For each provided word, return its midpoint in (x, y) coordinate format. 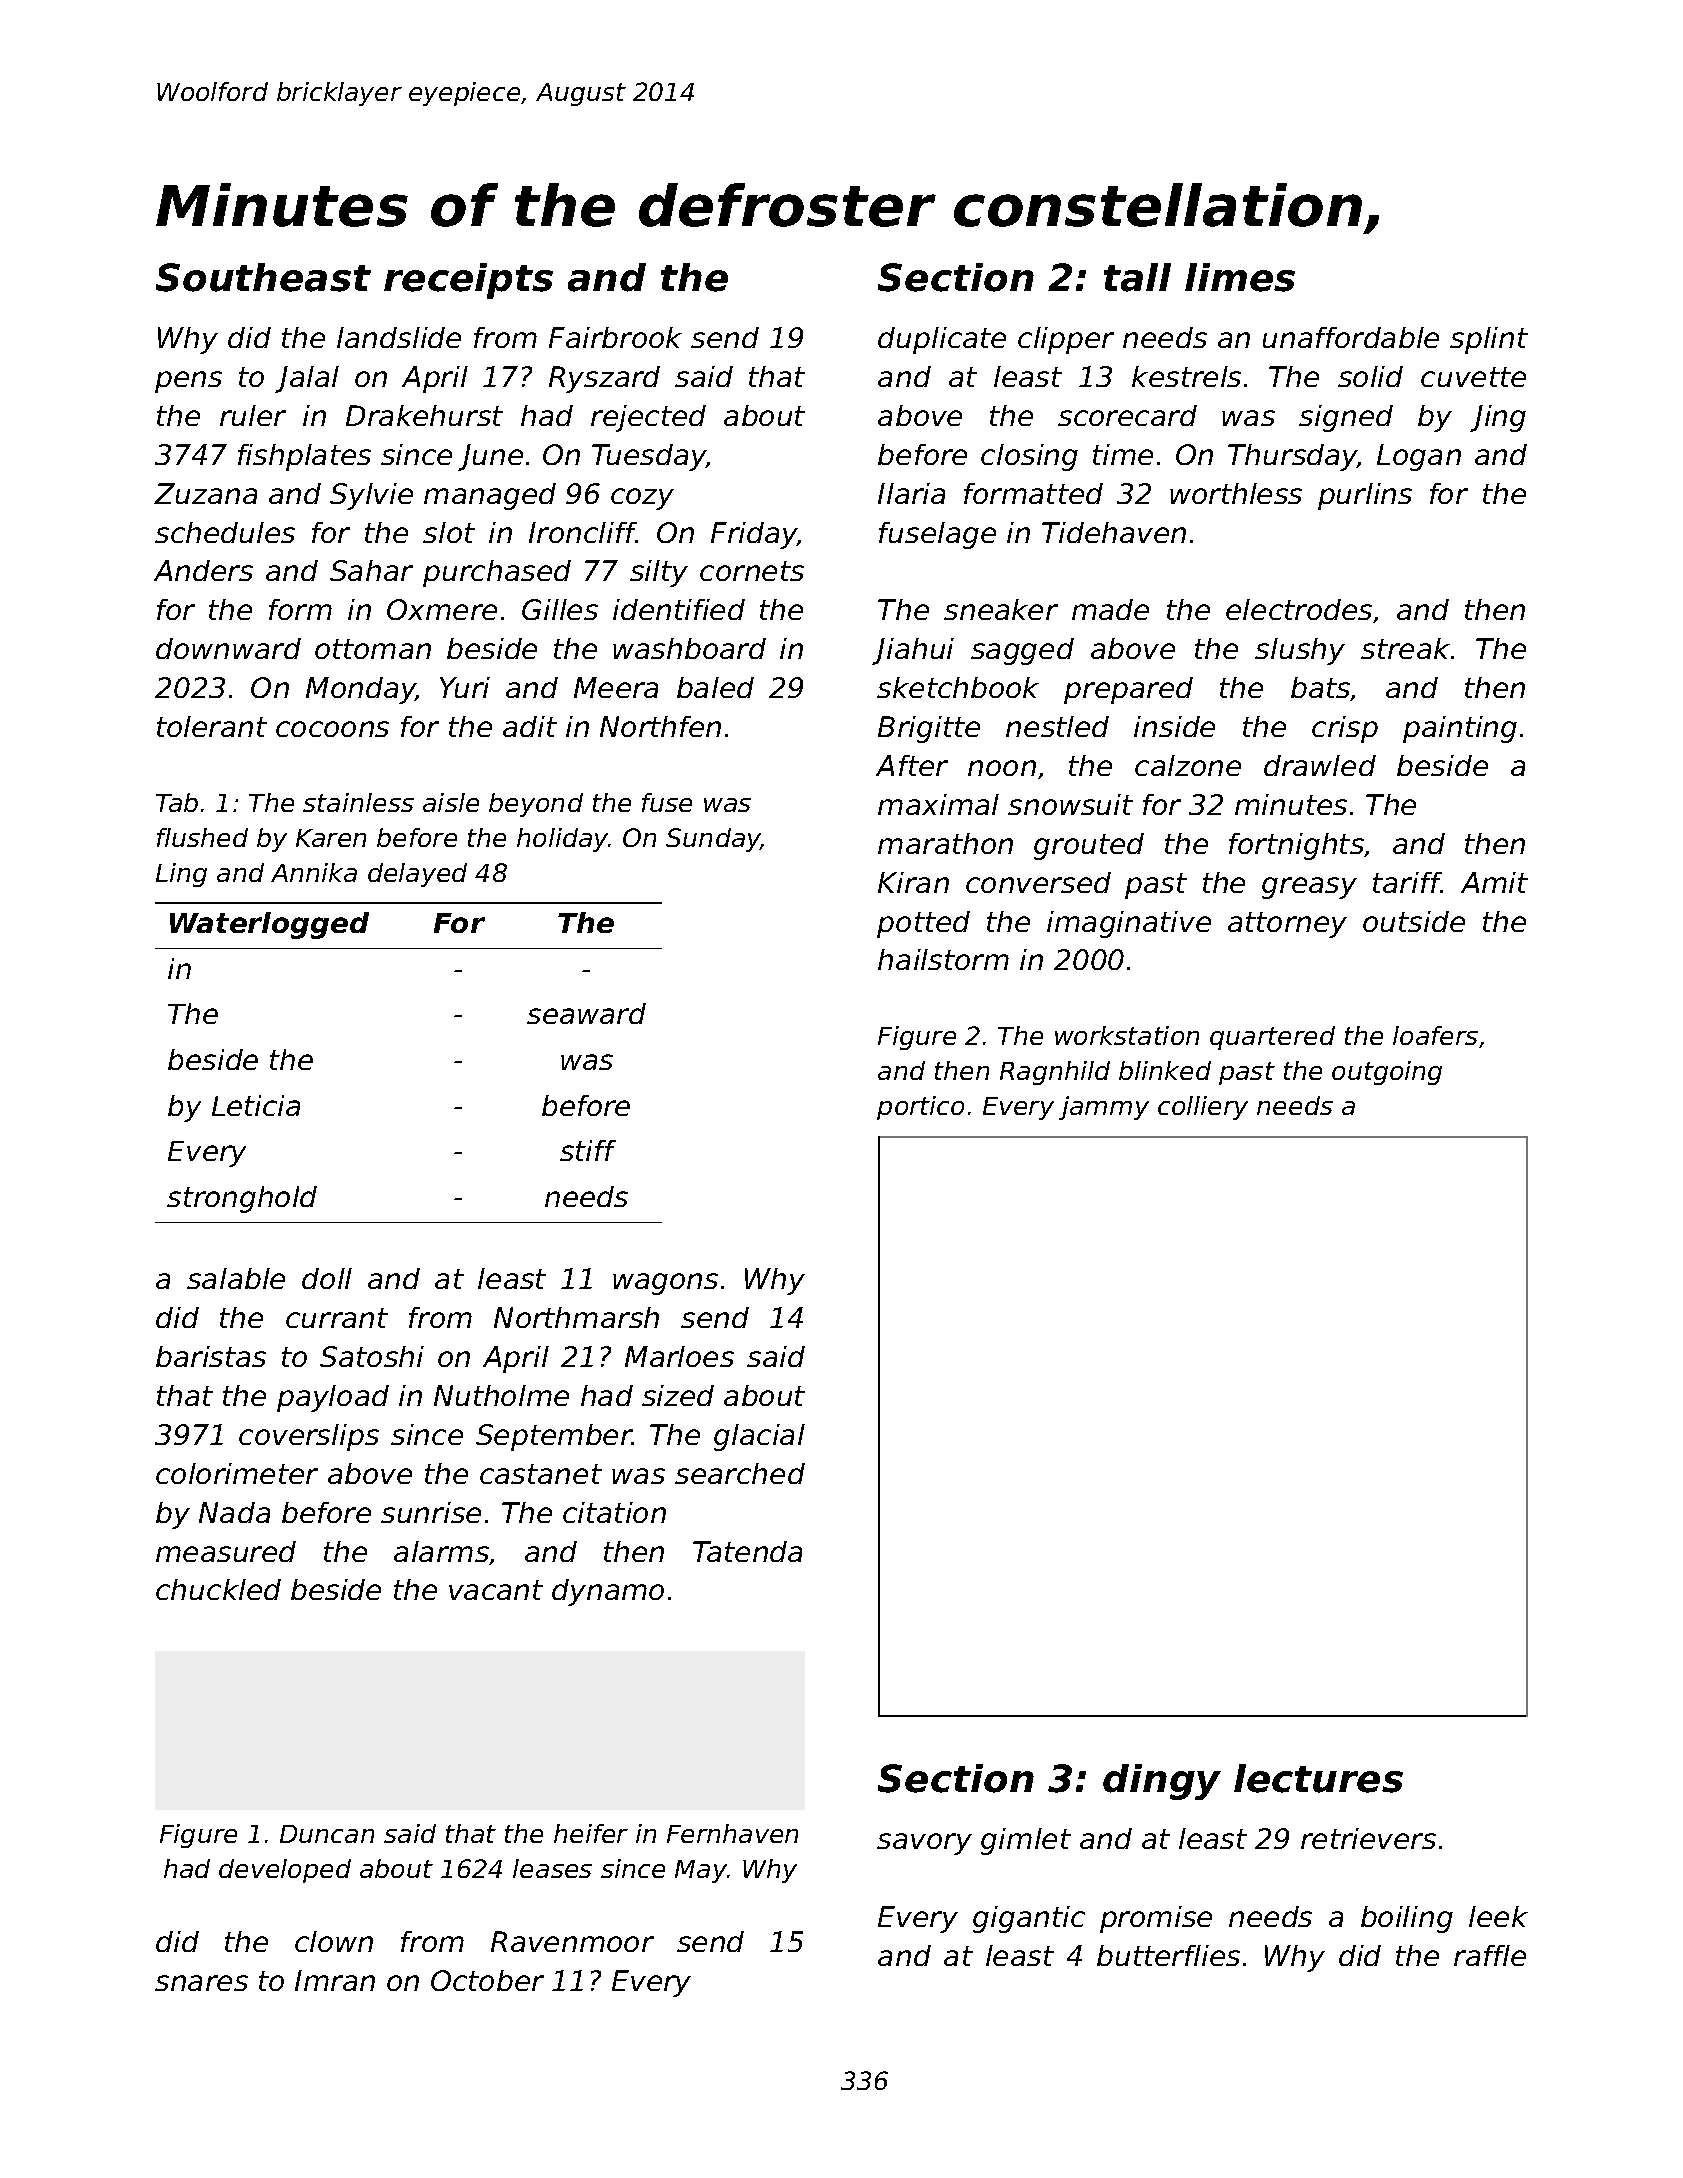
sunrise (431, 1512)
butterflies (1168, 1955)
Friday (754, 535)
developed (285, 1871)
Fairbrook (615, 337)
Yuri (465, 687)
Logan (1419, 457)
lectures (1318, 1778)
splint (1489, 340)
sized (678, 1395)
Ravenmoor (572, 1941)
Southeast (263, 277)
